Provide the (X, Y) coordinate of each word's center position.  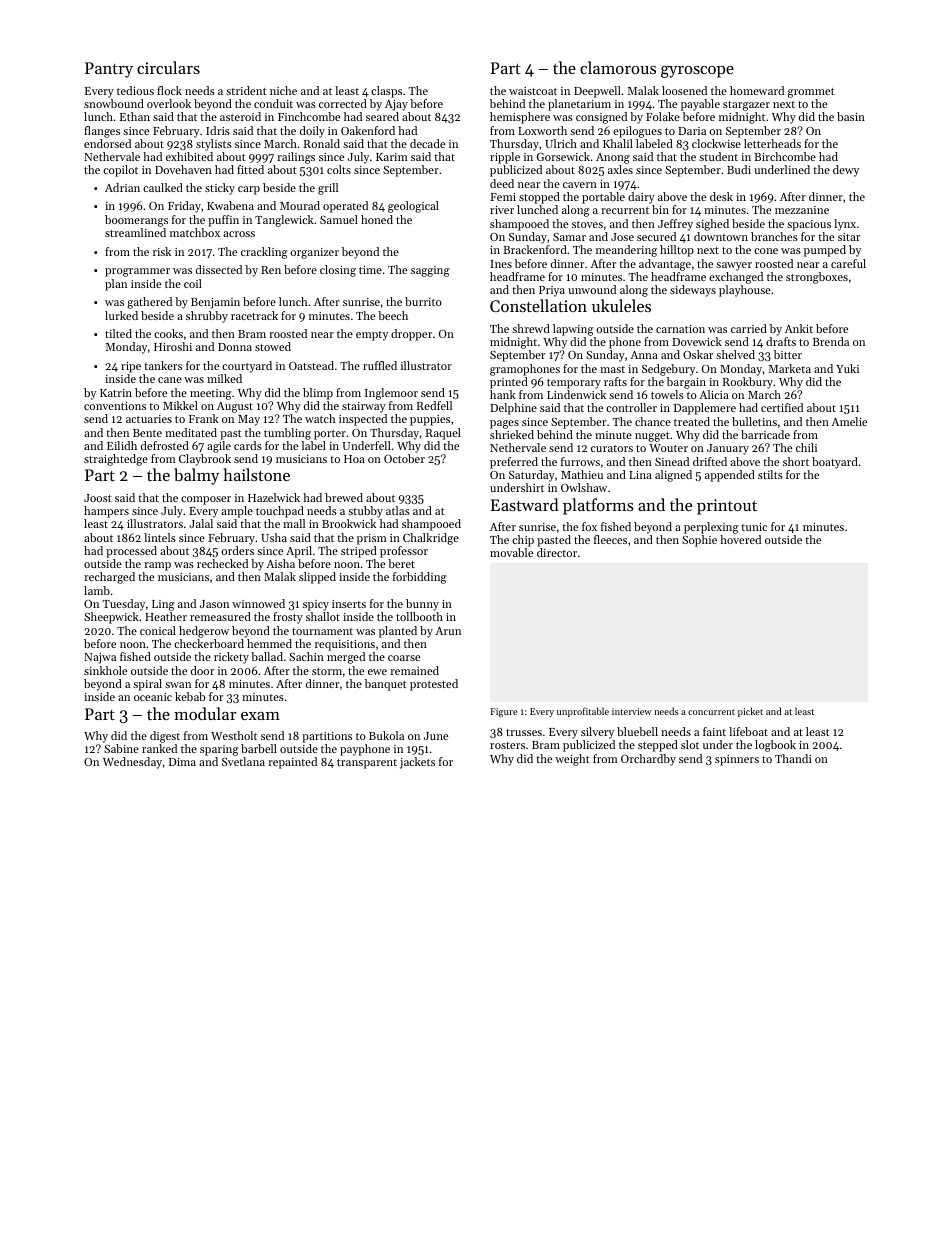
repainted (292, 763)
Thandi (793, 758)
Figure (503, 712)
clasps (386, 92)
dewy (846, 171)
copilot (120, 171)
